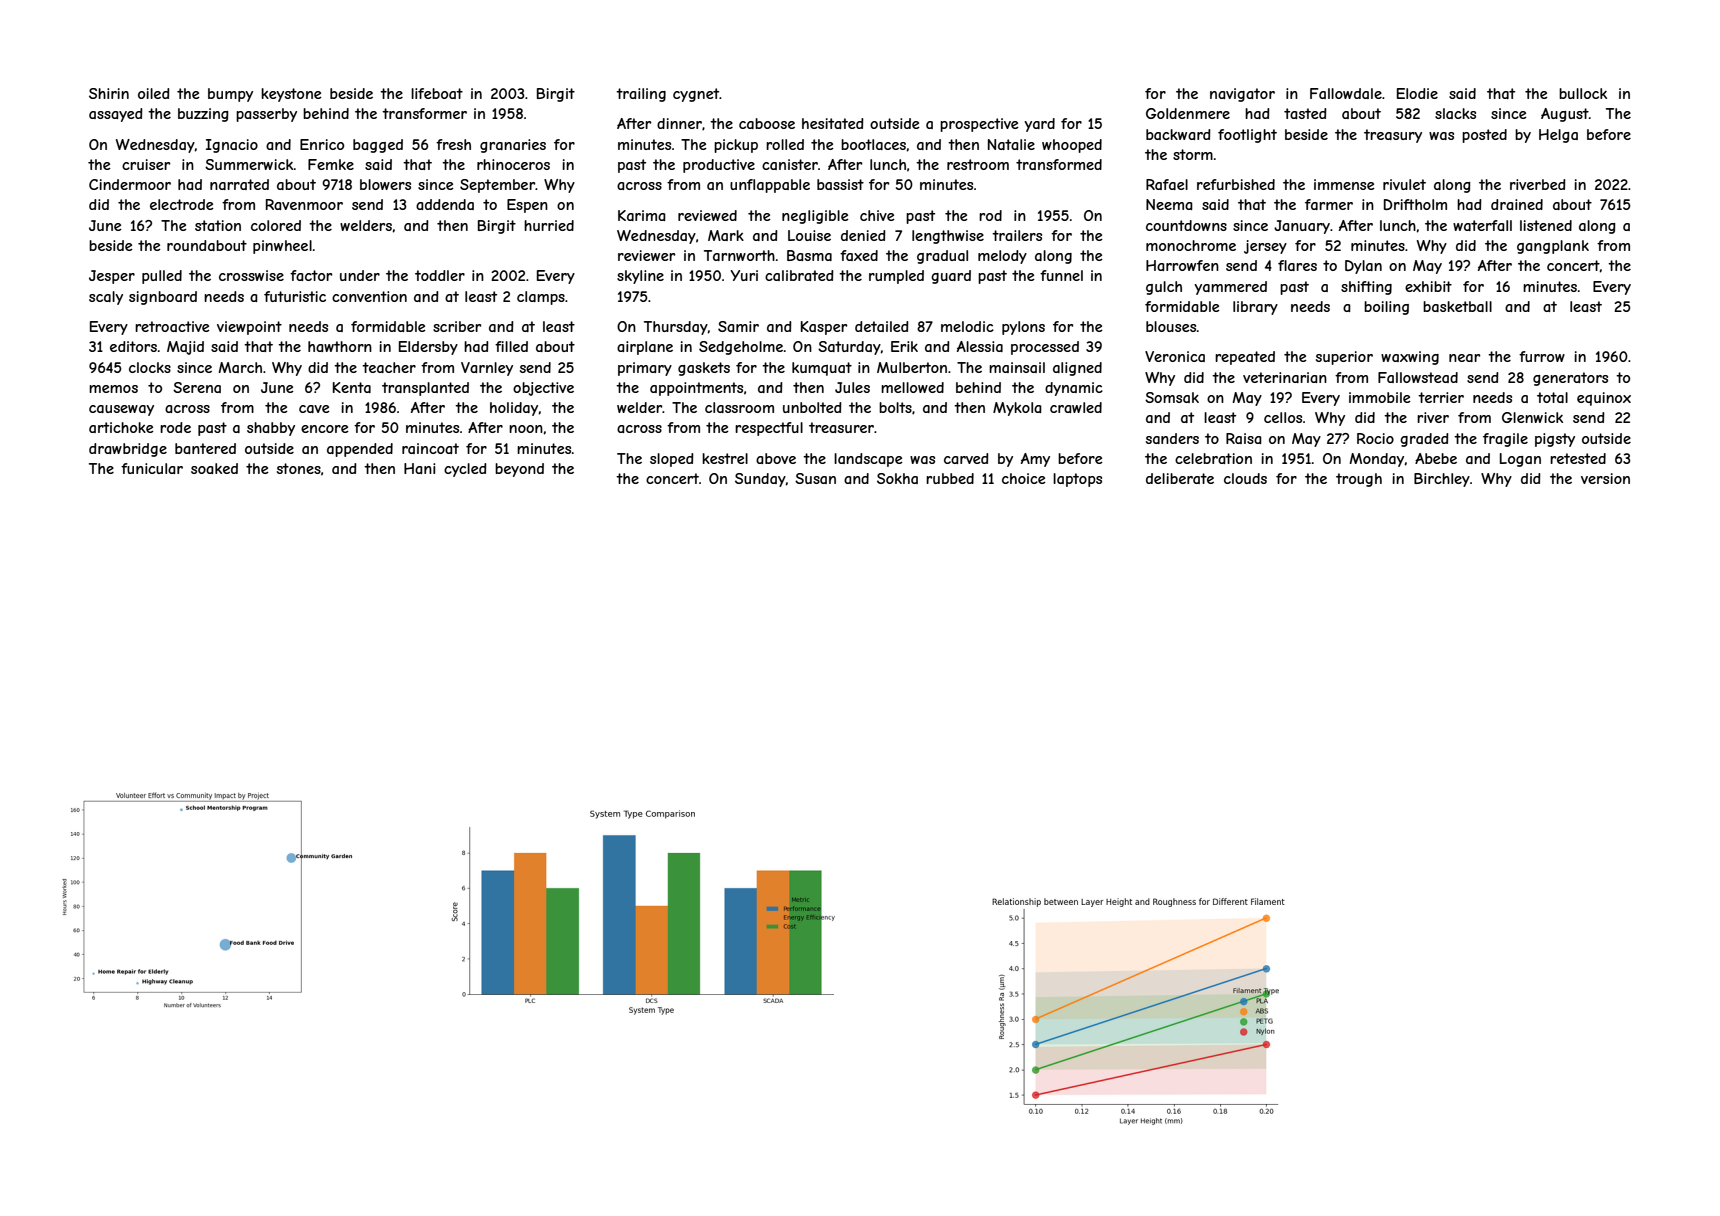 Image resolution: width=1720 pixels, height=1216 pixels. I want to click on immense, so click(1344, 184).
